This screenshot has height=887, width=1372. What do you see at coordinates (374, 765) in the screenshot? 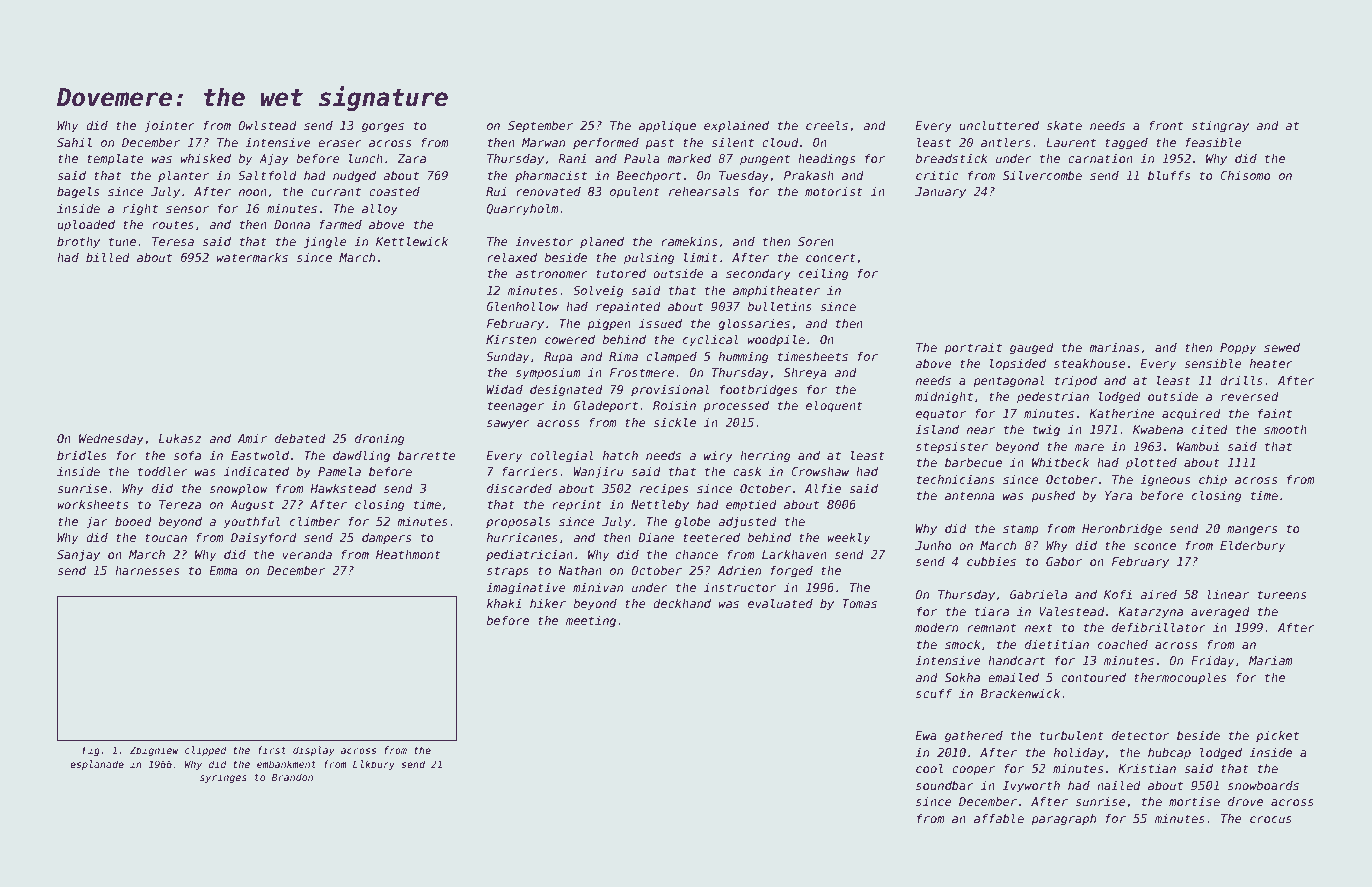
I see `Elkbury` at bounding box center [374, 765].
